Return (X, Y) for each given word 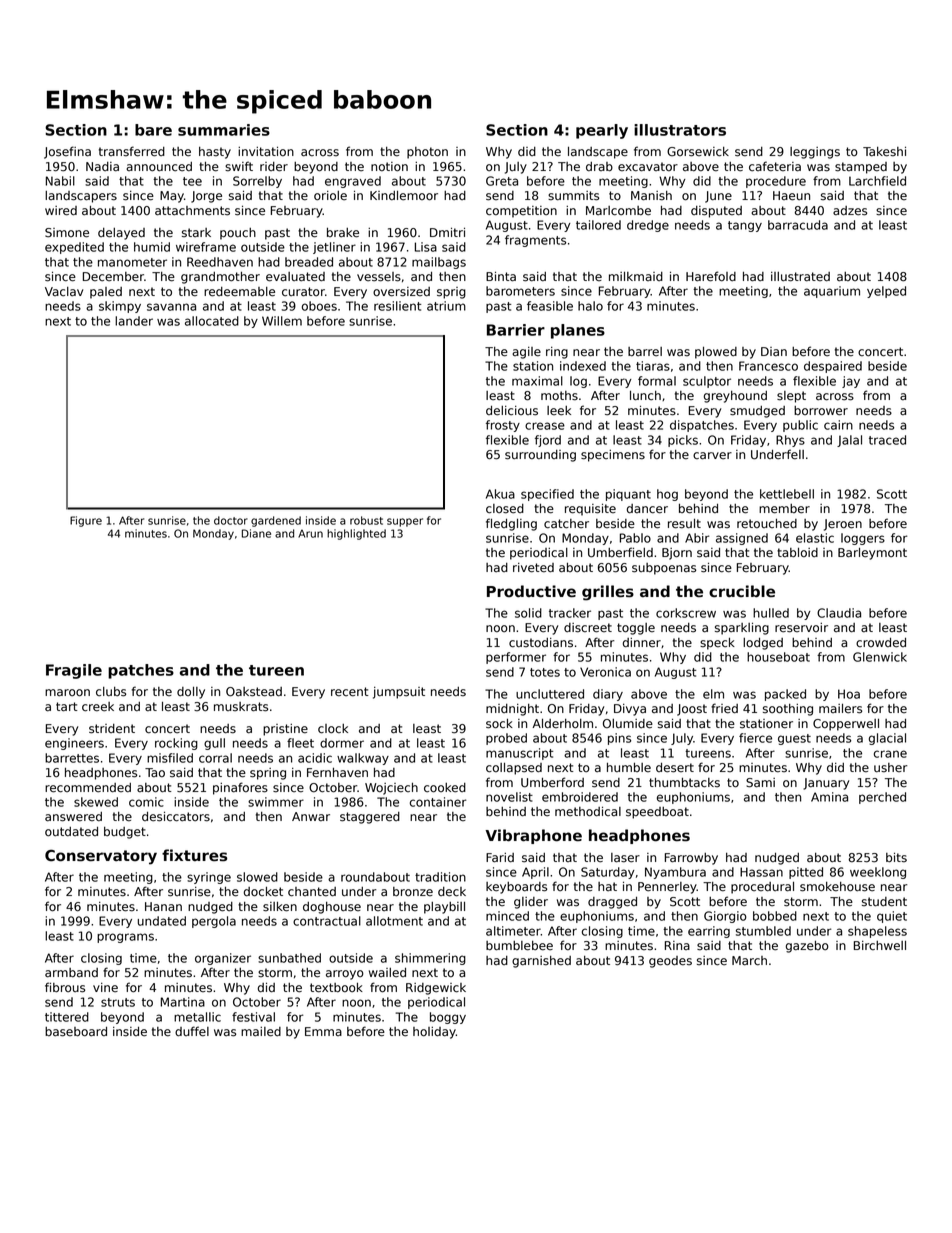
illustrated (800, 277)
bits (896, 857)
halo (590, 306)
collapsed (514, 769)
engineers (74, 744)
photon (427, 153)
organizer (223, 959)
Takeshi (884, 151)
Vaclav (64, 292)
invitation (266, 151)
